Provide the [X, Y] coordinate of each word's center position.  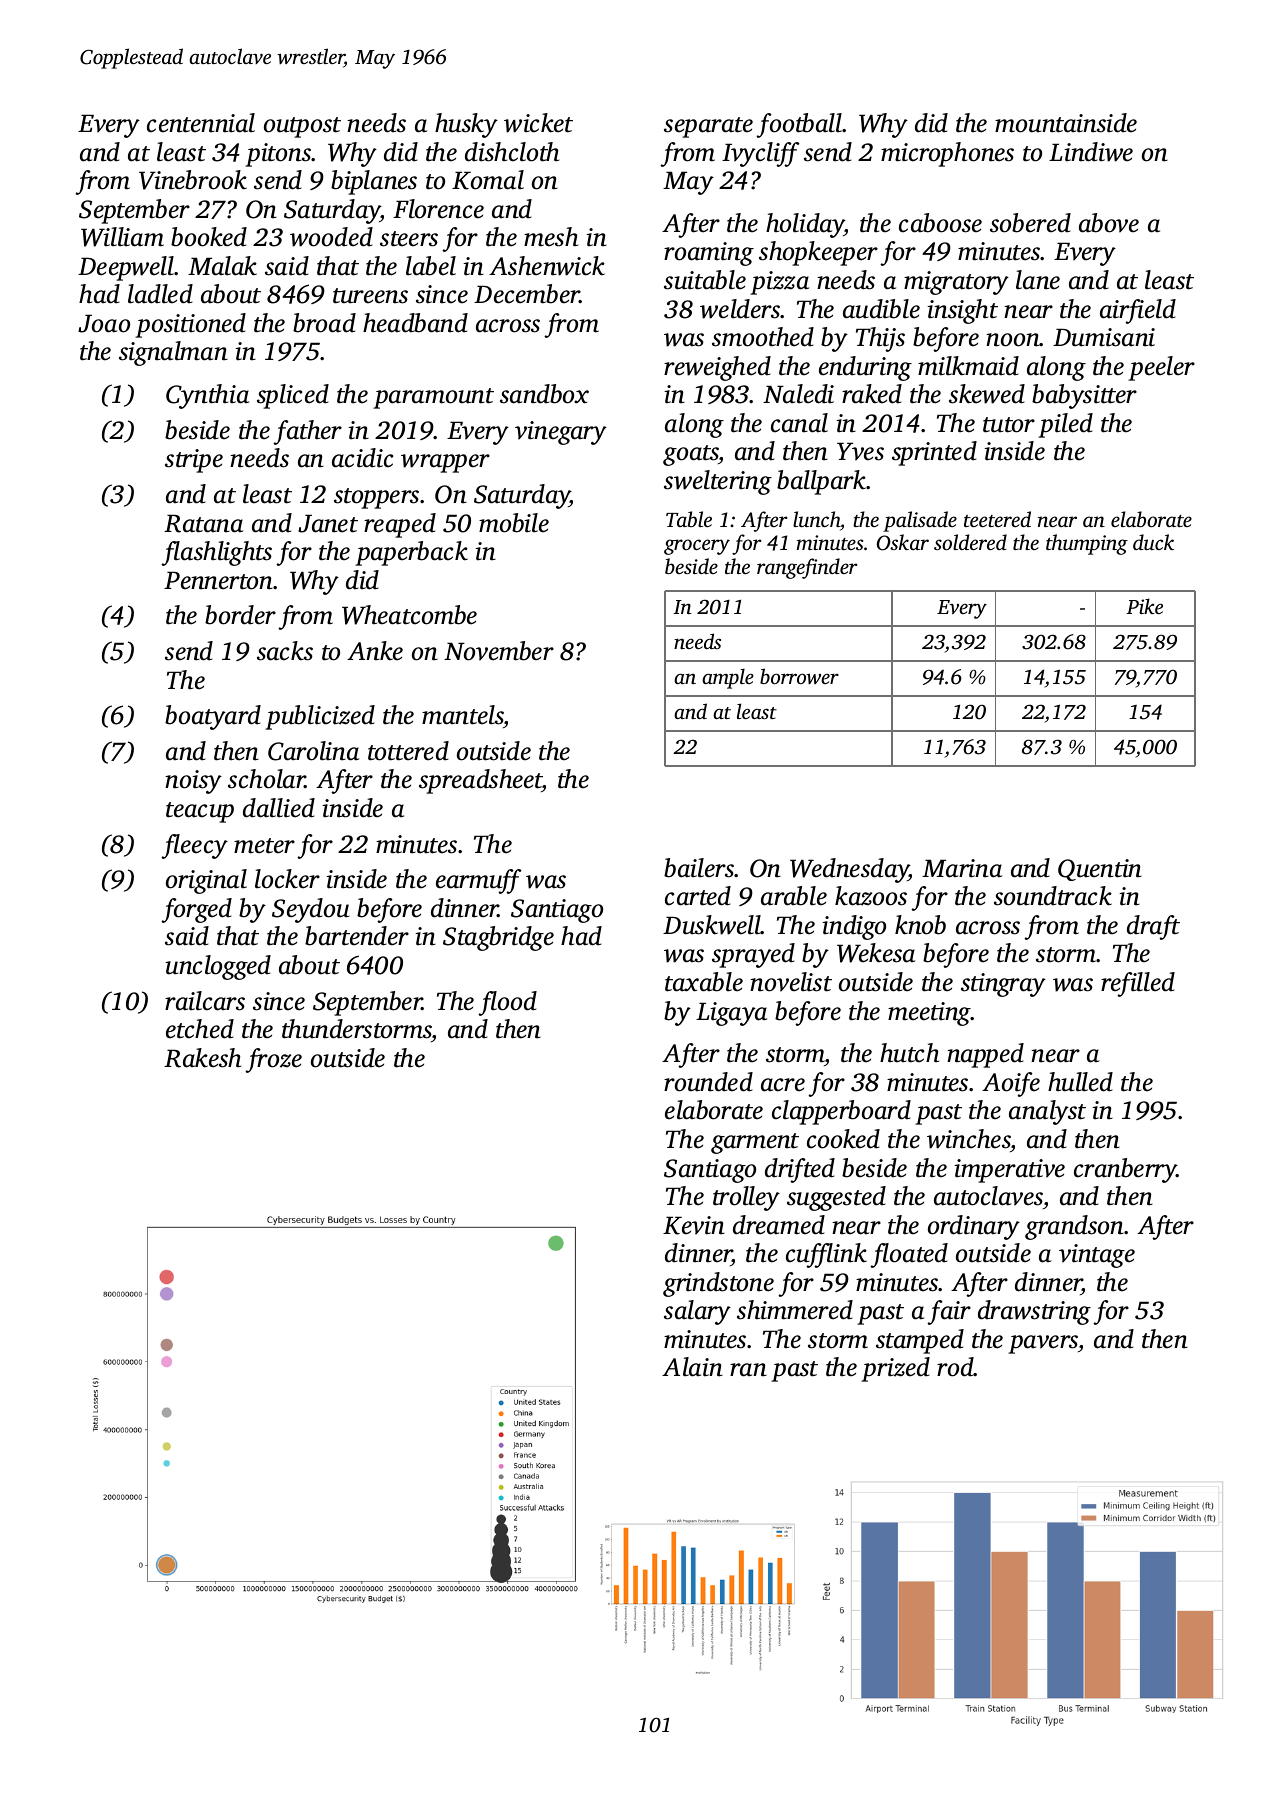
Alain [692, 1367]
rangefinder [807, 568]
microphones [947, 154]
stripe [194, 461]
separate [708, 127]
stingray [1003, 985]
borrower [799, 676]
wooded [331, 237]
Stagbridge [498, 938]
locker [287, 879]
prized [895, 1369]
